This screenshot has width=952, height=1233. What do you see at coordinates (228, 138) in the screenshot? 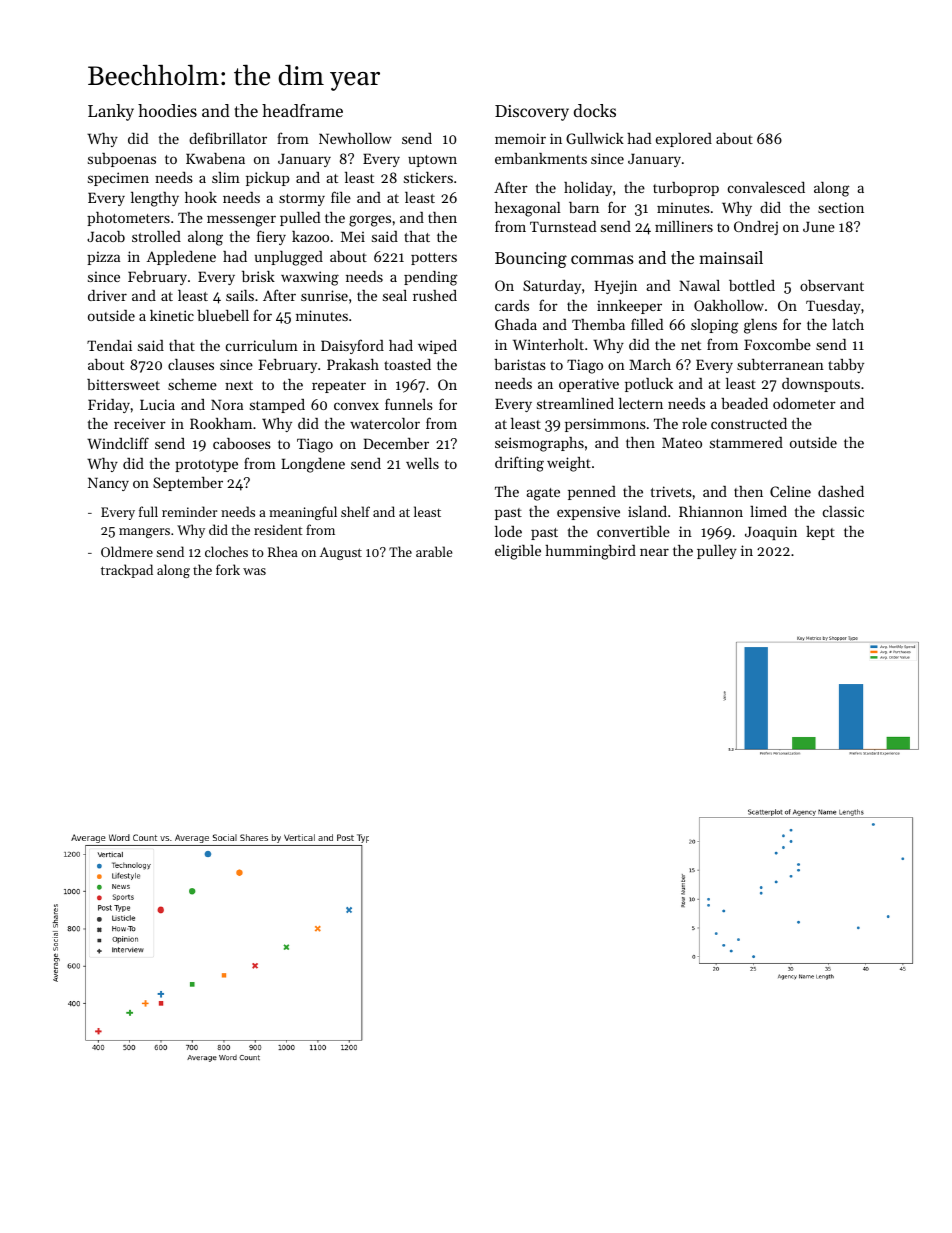
I see `defibrillator` at bounding box center [228, 138].
